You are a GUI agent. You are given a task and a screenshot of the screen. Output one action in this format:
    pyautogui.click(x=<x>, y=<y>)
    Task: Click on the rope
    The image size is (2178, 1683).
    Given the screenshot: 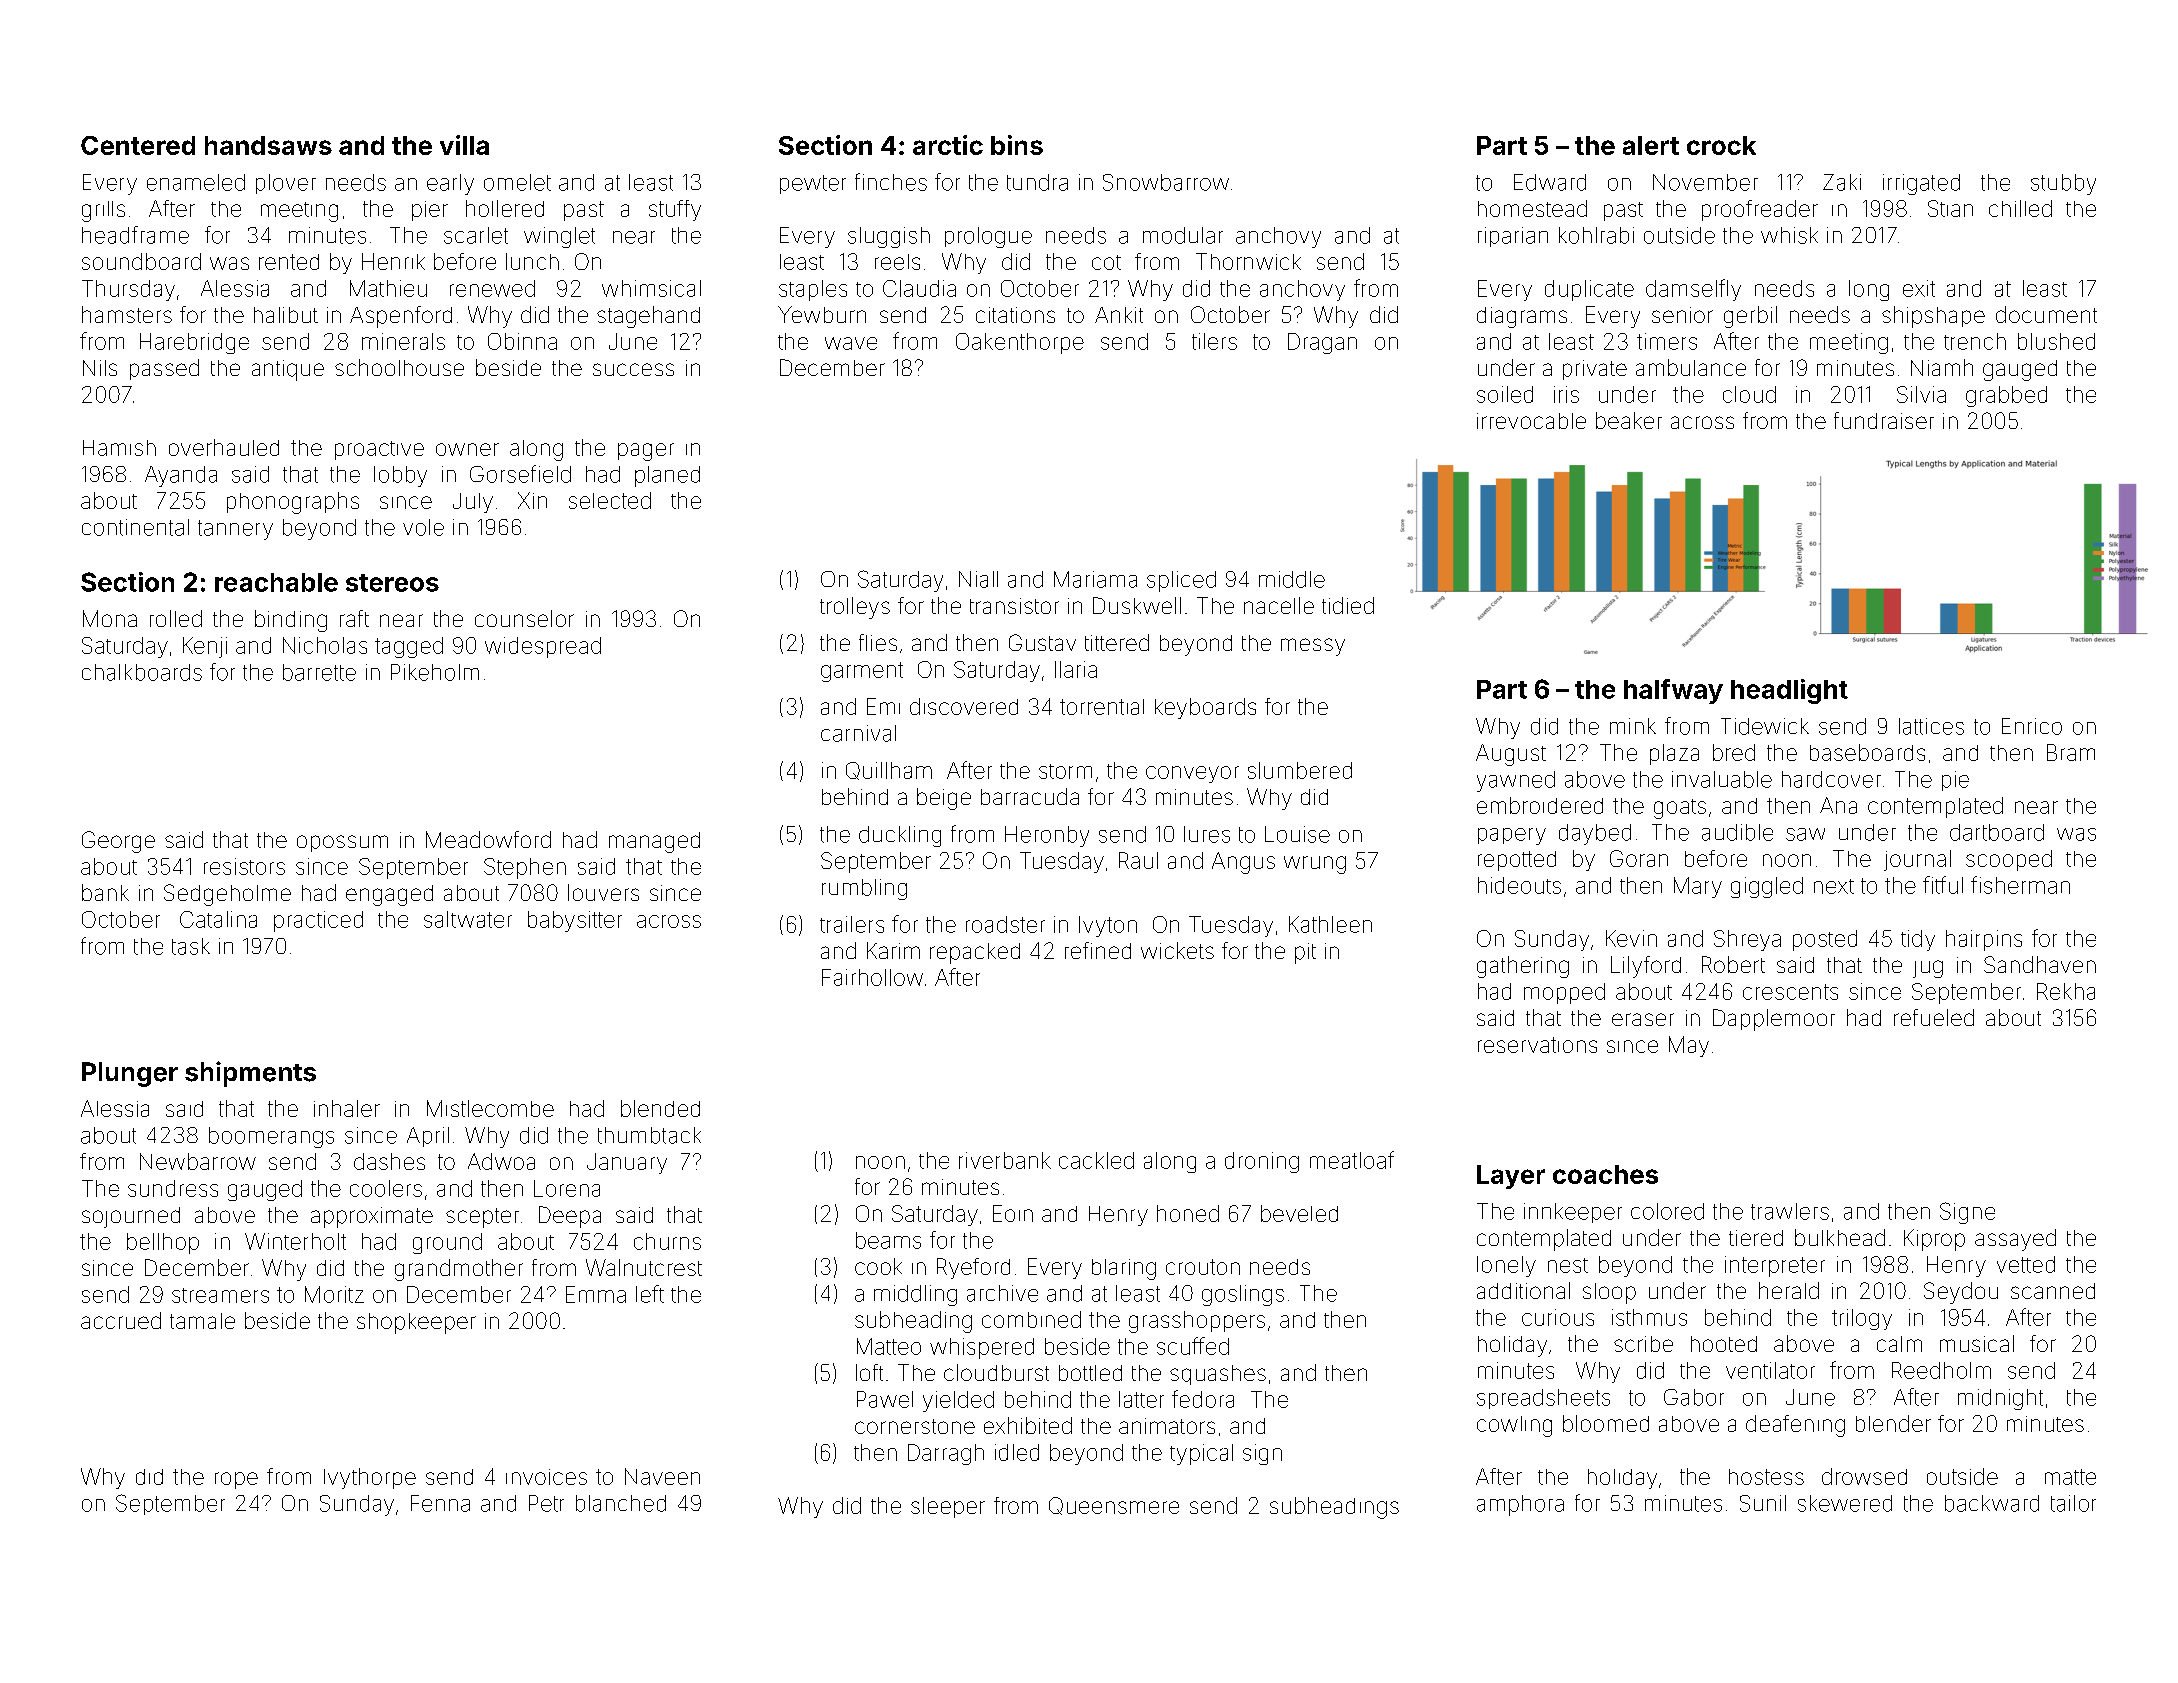 What is the action you would take?
    pyautogui.click(x=236, y=1480)
